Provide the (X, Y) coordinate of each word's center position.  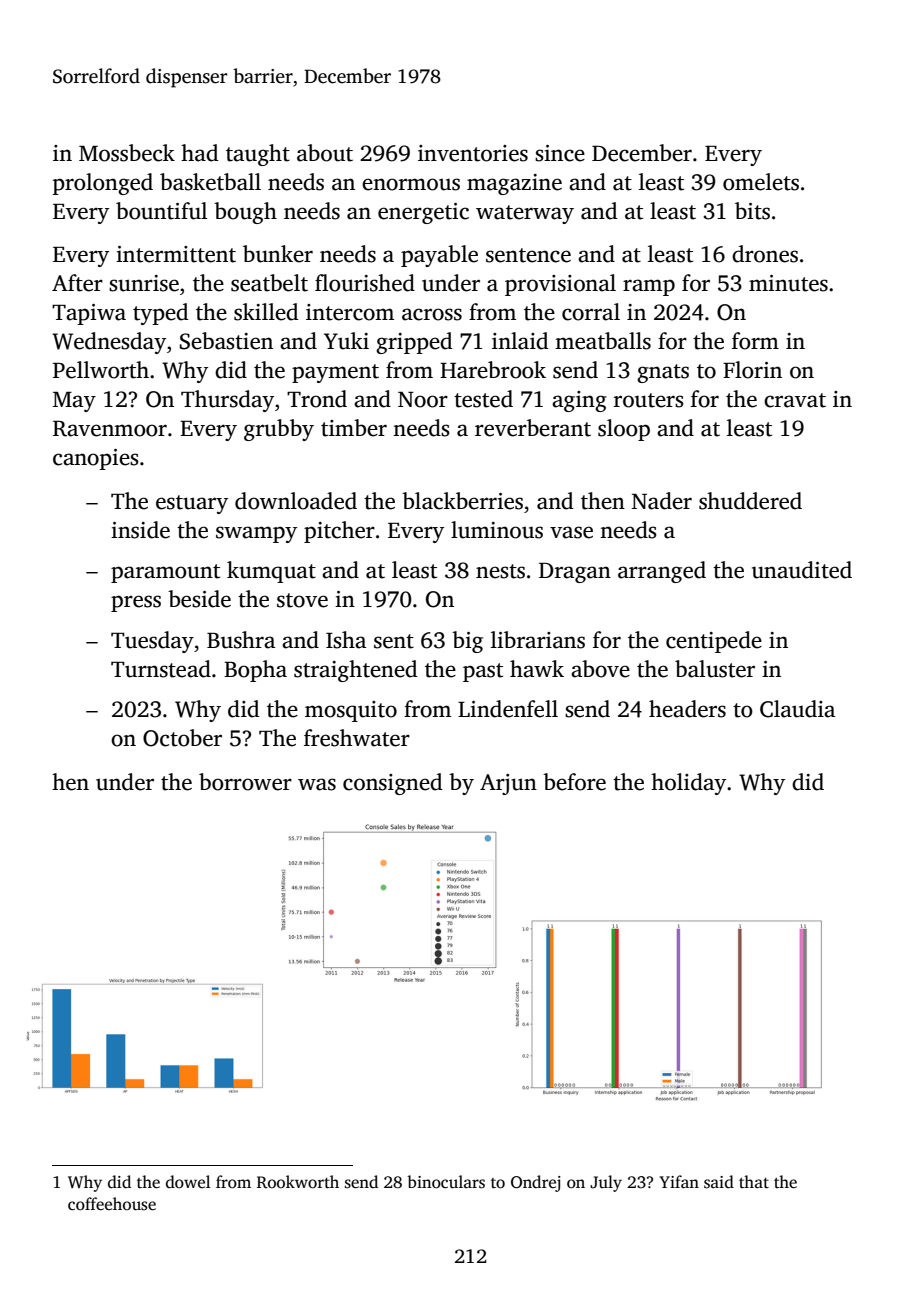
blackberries (462, 501)
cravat (795, 400)
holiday (688, 784)
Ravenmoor (110, 429)
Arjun (508, 784)
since (560, 153)
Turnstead (161, 669)
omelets (761, 182)
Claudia (797, 709)
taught (258, 155)
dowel (188, 1182)
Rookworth (298, 1182)
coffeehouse (112, 1204)
